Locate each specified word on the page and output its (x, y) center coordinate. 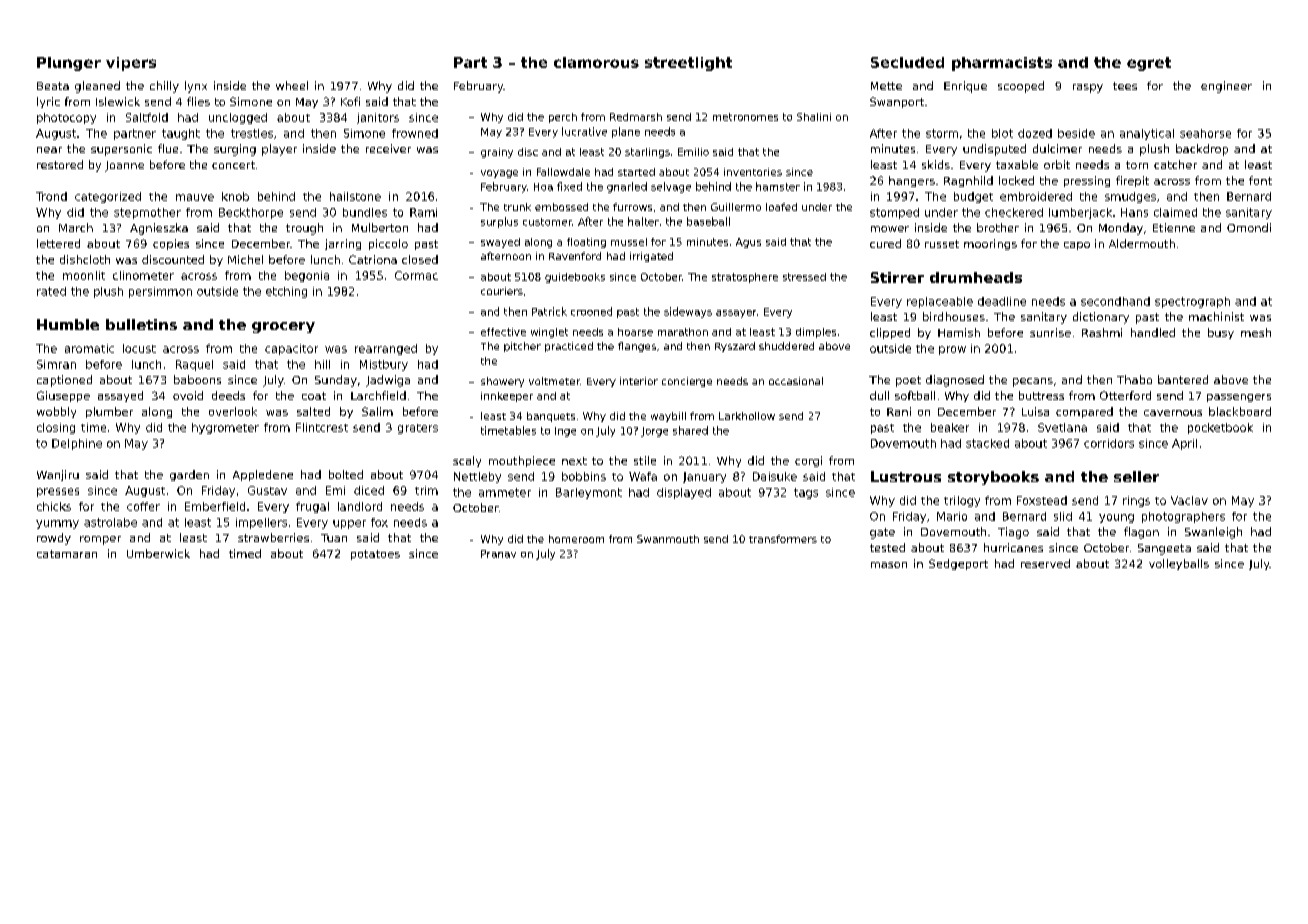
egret (1149, 64)
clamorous (596, 62)
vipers (131, 64)
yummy (57, 524)
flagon (1141, 533)
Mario (952, 516)
